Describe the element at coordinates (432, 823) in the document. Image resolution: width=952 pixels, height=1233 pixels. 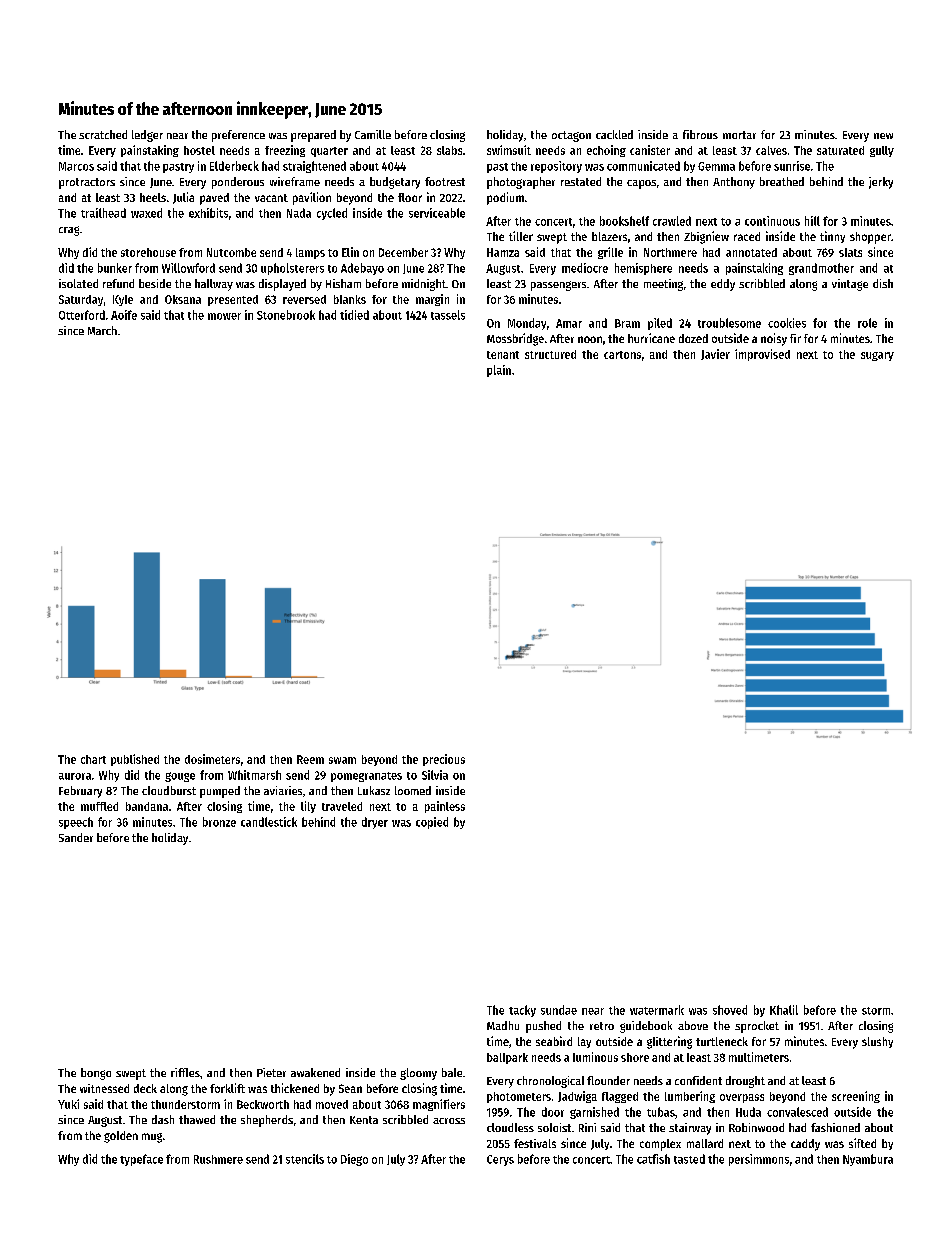
I see `copied` at that location.
